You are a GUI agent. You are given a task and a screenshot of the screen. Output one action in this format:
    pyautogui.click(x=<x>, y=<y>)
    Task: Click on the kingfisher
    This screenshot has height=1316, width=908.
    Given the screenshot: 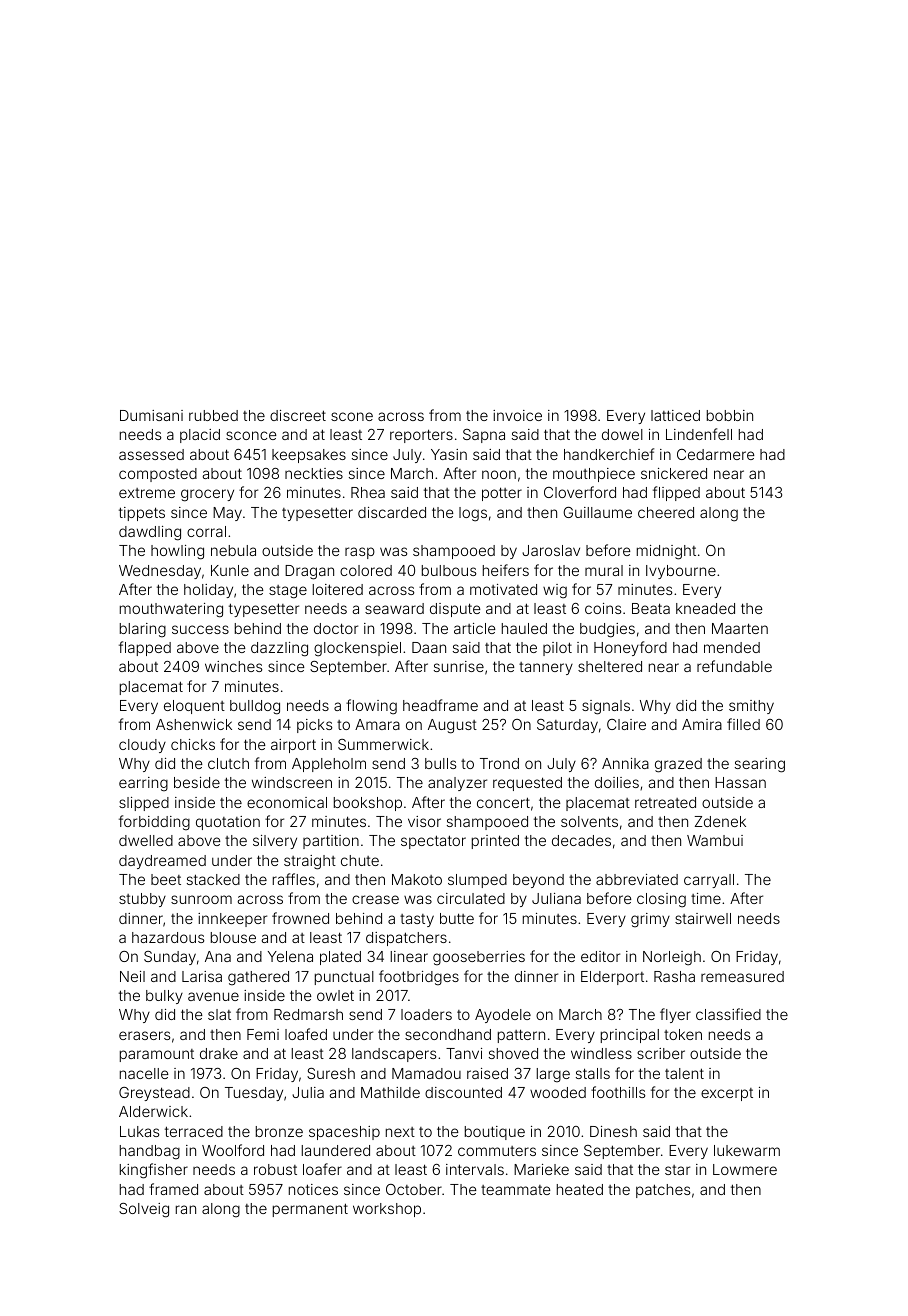 What is the action you would take?
    pyautogui.click(x=154, y=1171)
